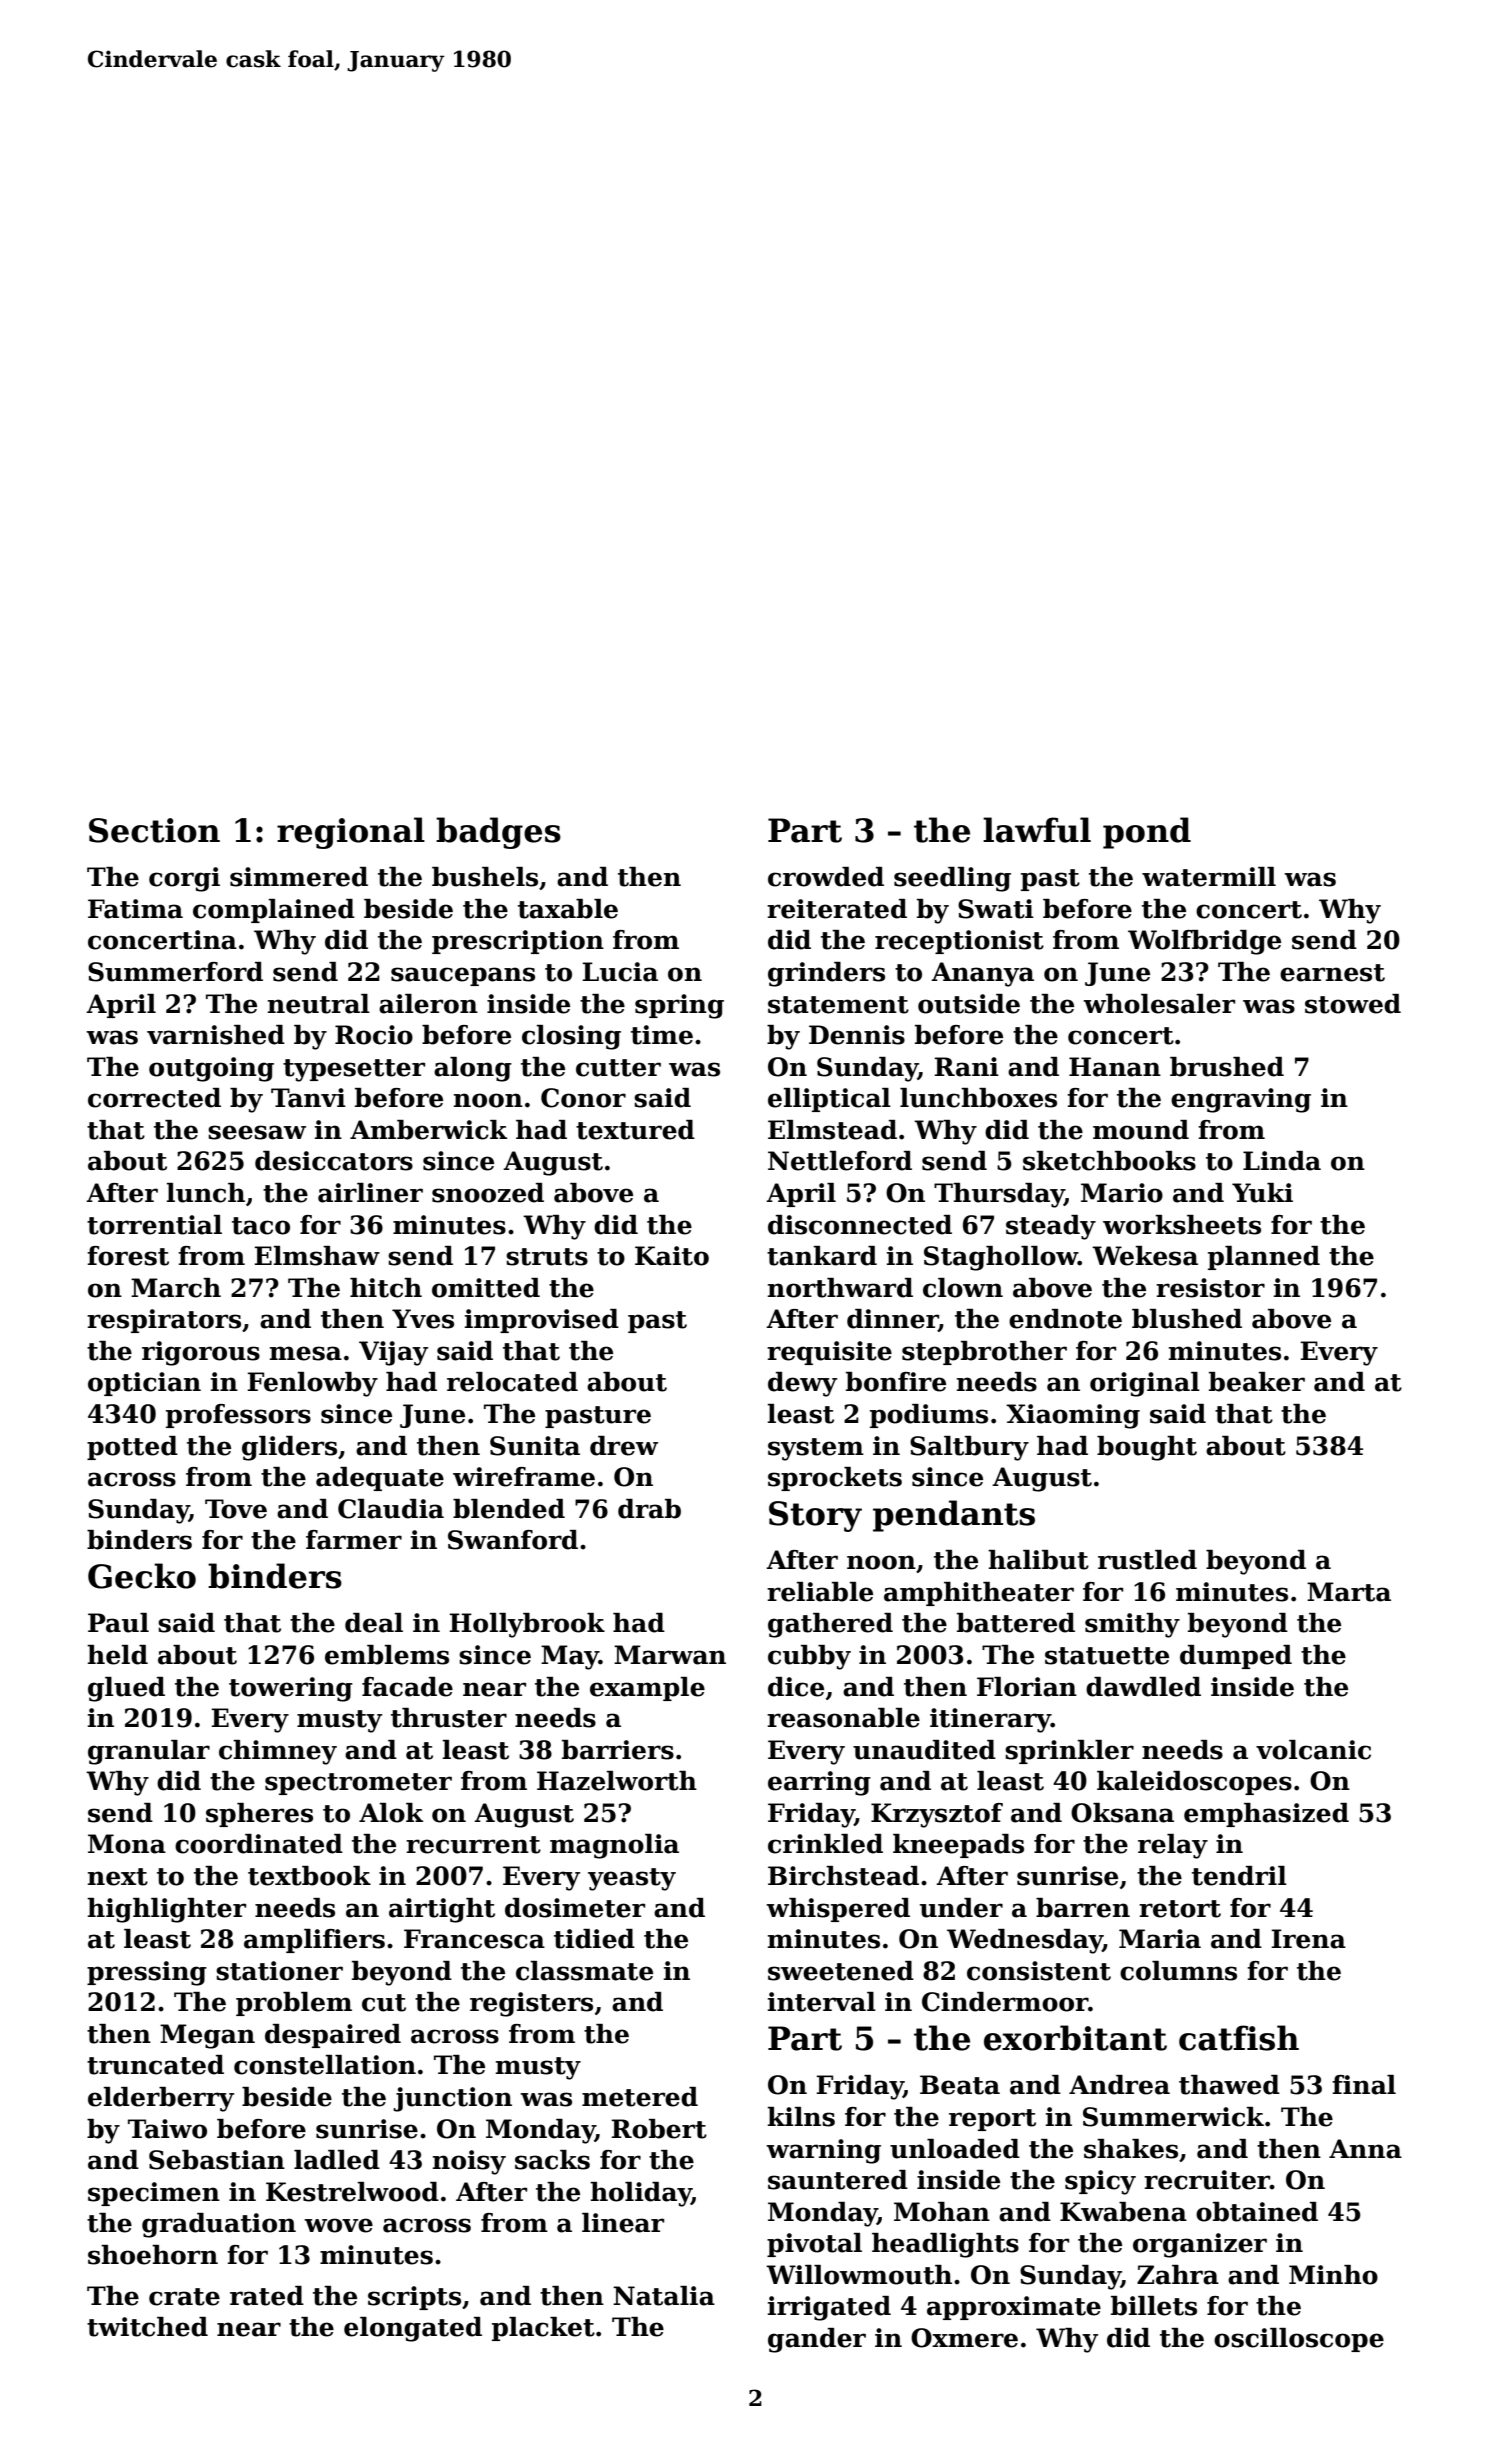 This screenshot has width=1496, height=2464. I want to click on Marta, so click(1349, 1592).
